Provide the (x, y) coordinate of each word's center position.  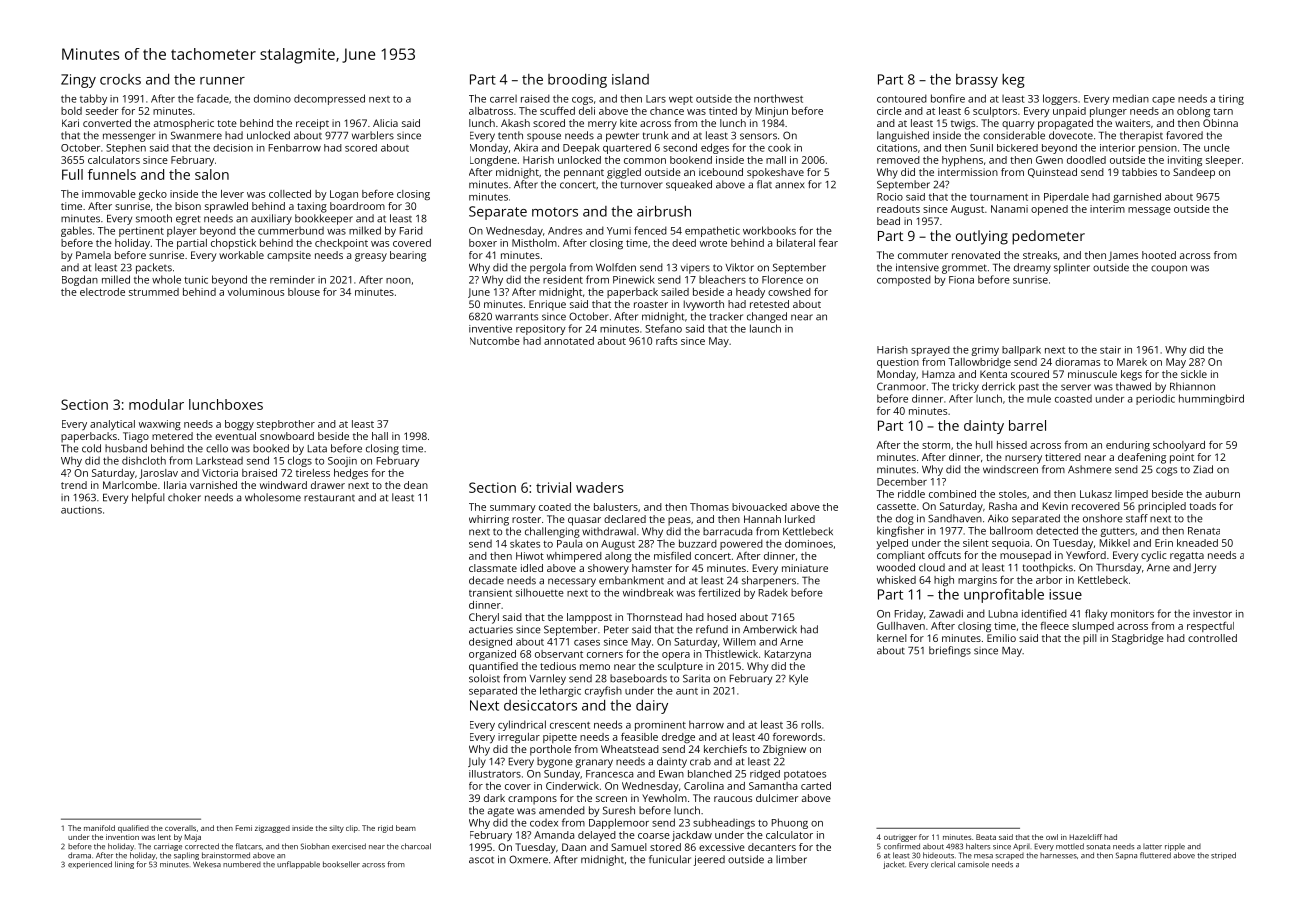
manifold (99, 828)
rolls (811, 724)
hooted (1159, 255)
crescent (570, 725)
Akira (526, 147)
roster (526, 519)
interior (1117, 148)
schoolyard (1179, 446)
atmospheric (184, 124)
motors (555, 212)
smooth (154, 218)
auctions (81, 510)
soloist (484, 678)
